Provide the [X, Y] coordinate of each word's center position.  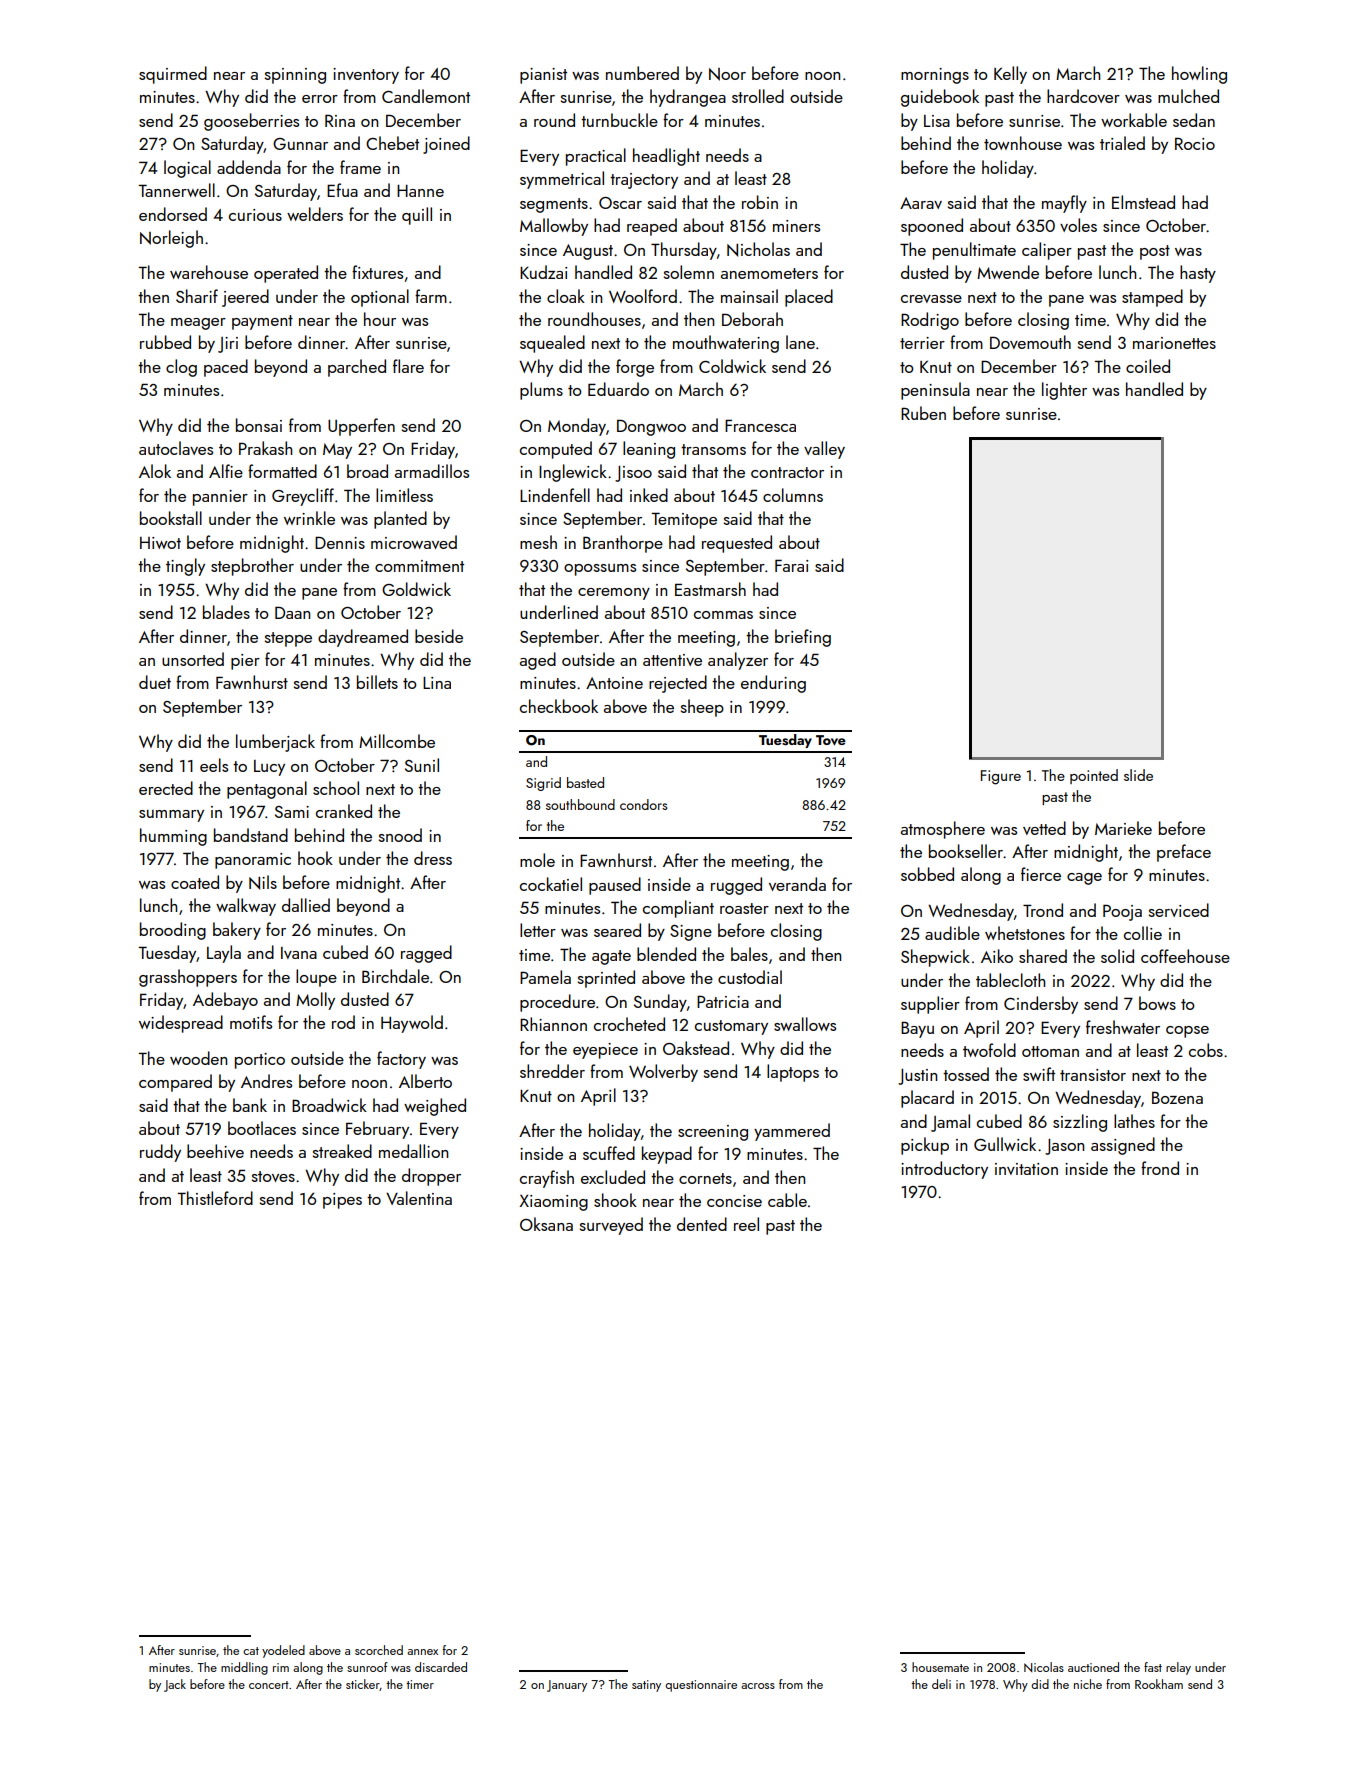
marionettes [1174, 343]
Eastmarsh [710, 589]
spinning [295, 76]
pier [245, 662]
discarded [441, 1667]
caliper [1047, 251]
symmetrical [562, 180]
